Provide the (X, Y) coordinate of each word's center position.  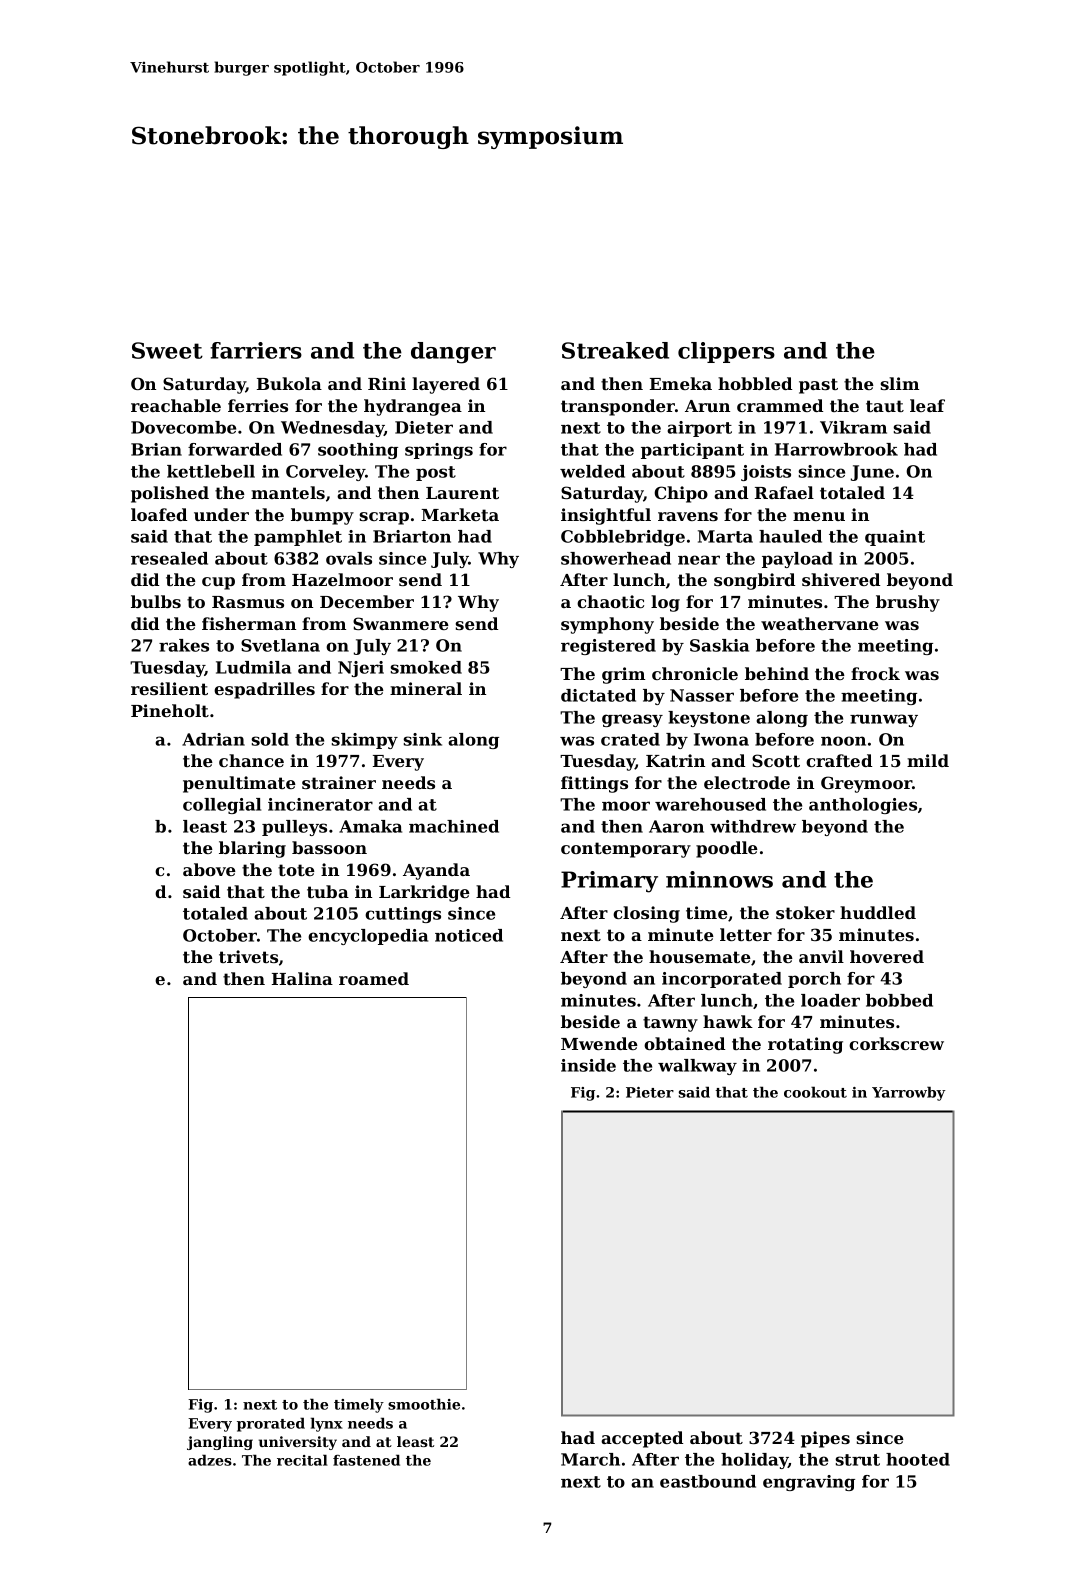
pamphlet (298, 538)
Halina (302, 978)
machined (454, 826)
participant (692, 451)
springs (439, 451)
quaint (895, 538)
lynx (327, 1424)
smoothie (424, 1404)
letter (746, 934)
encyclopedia (368, 937)
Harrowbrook (836, 449)
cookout (815, 1092)
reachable (176, 405)
